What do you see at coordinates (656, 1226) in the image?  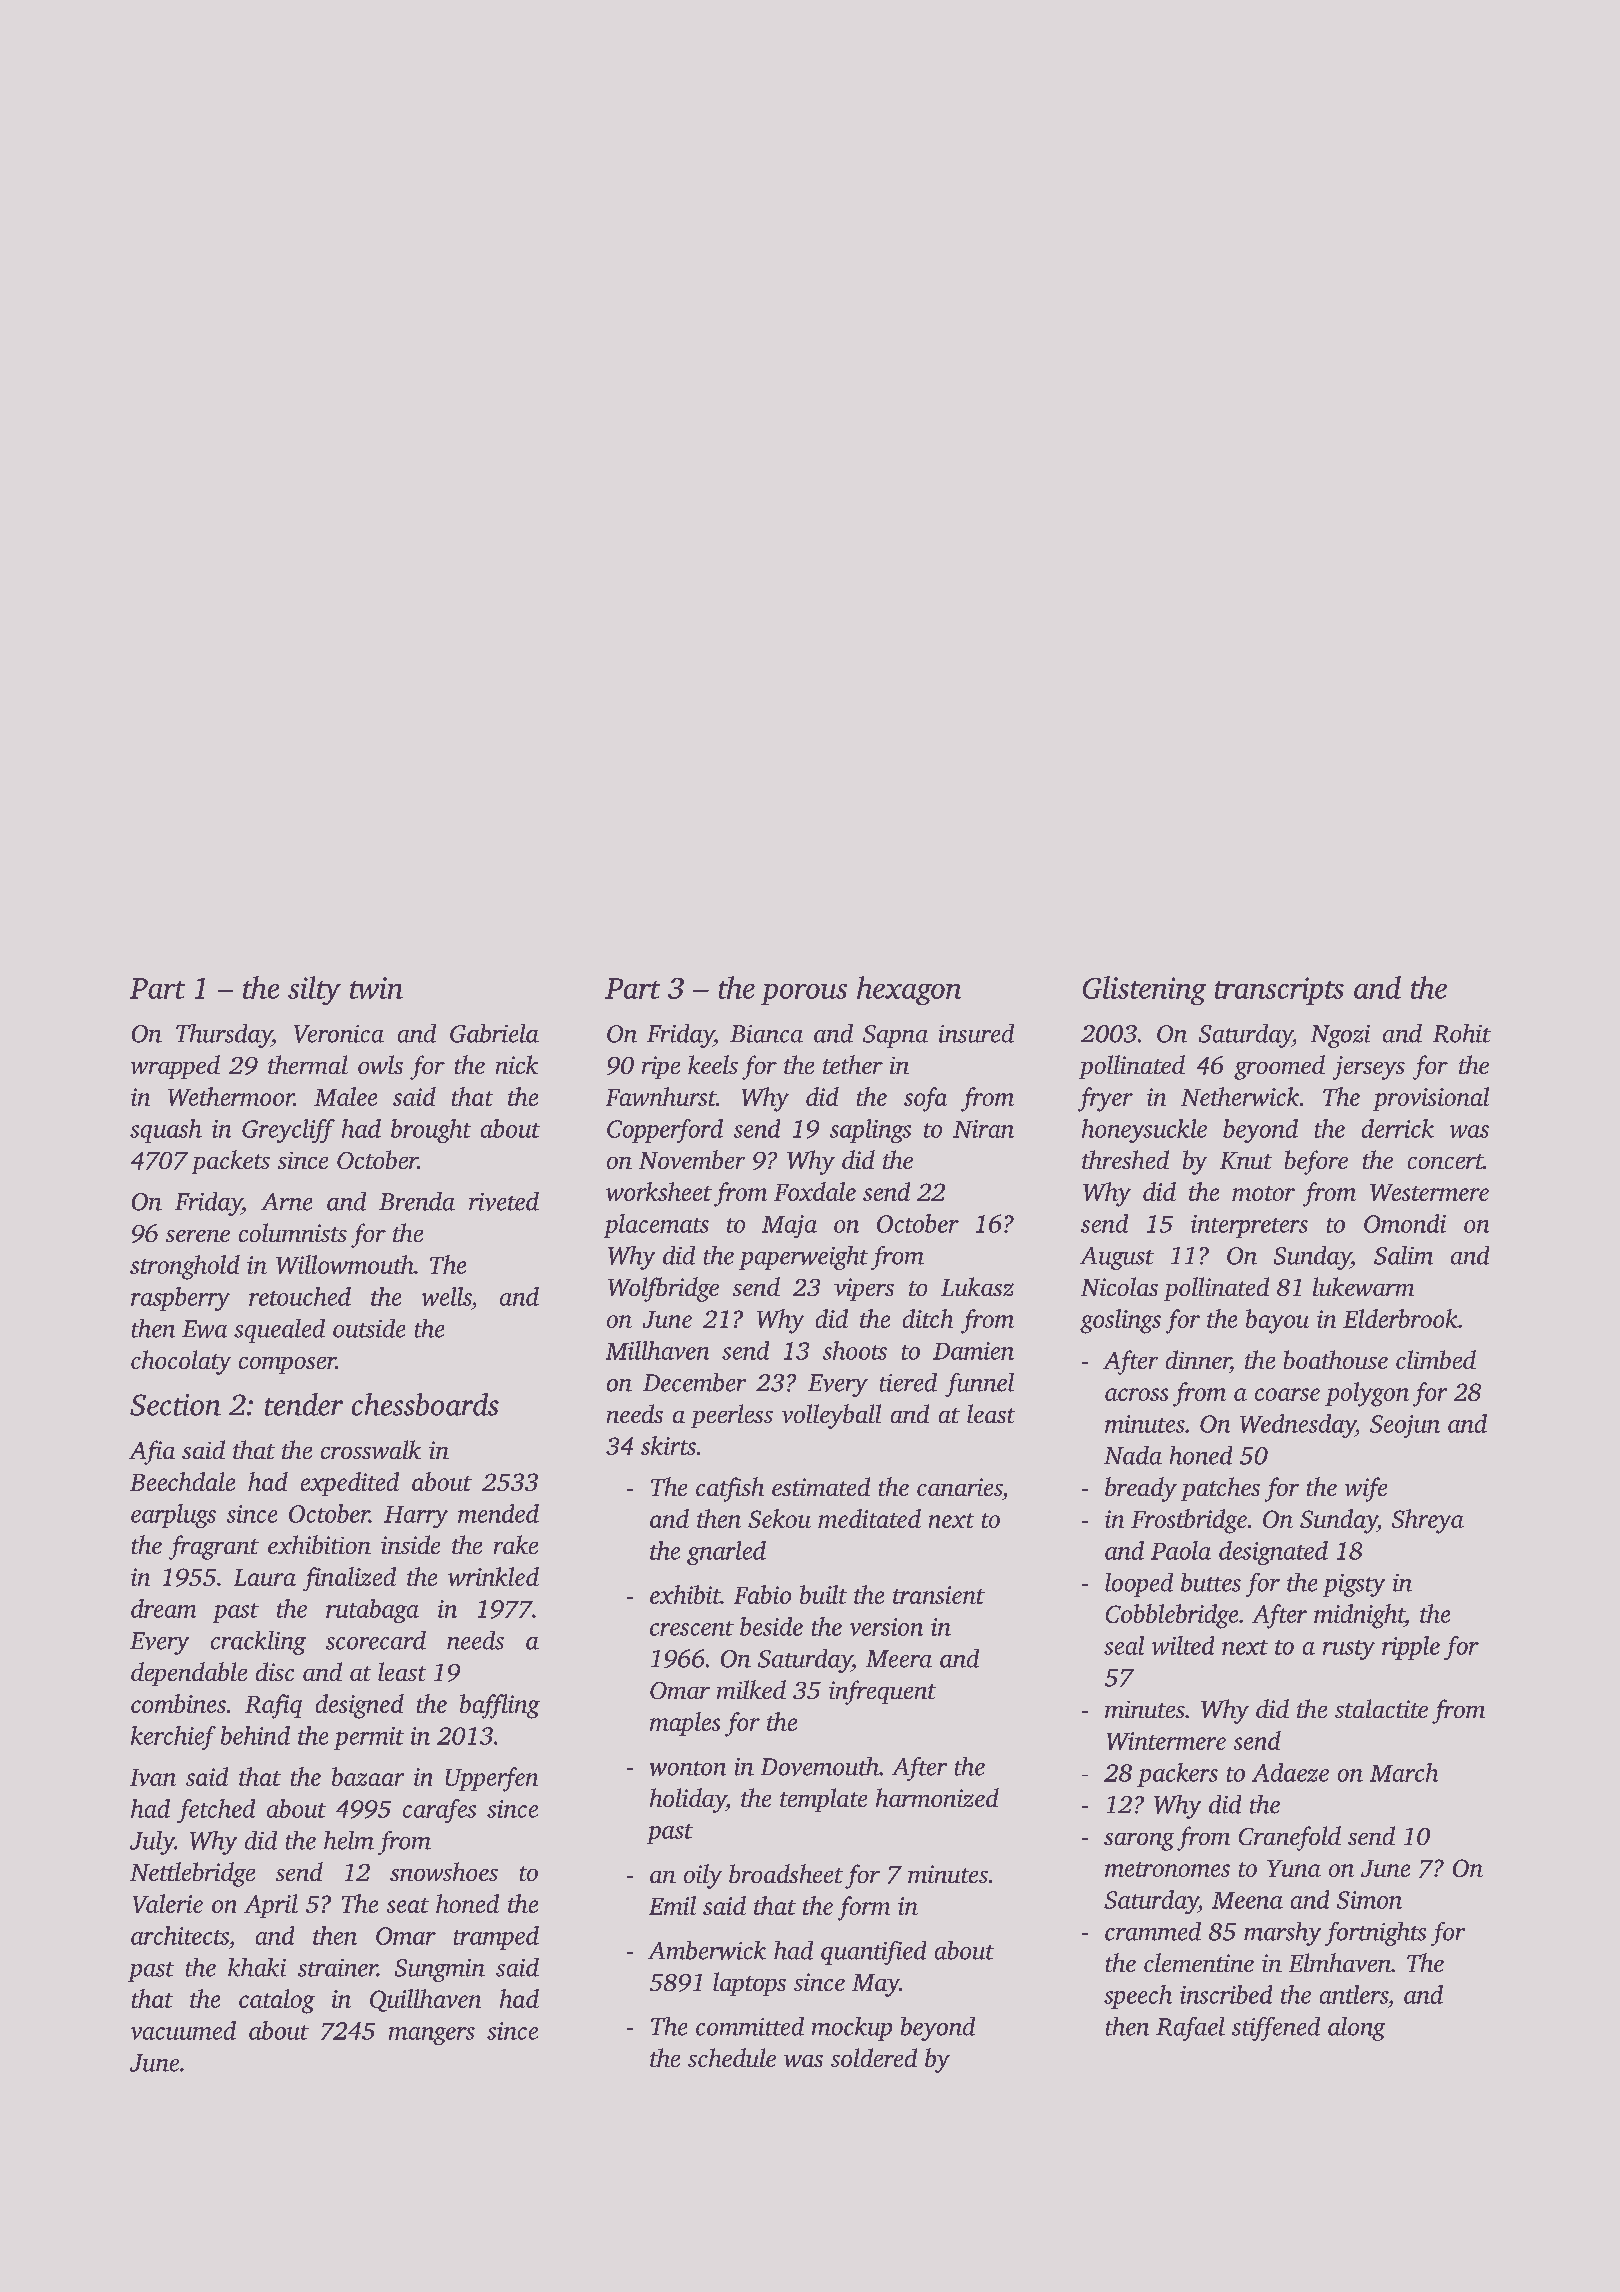 I see `placemats` at bounding box center [656, 1226].
